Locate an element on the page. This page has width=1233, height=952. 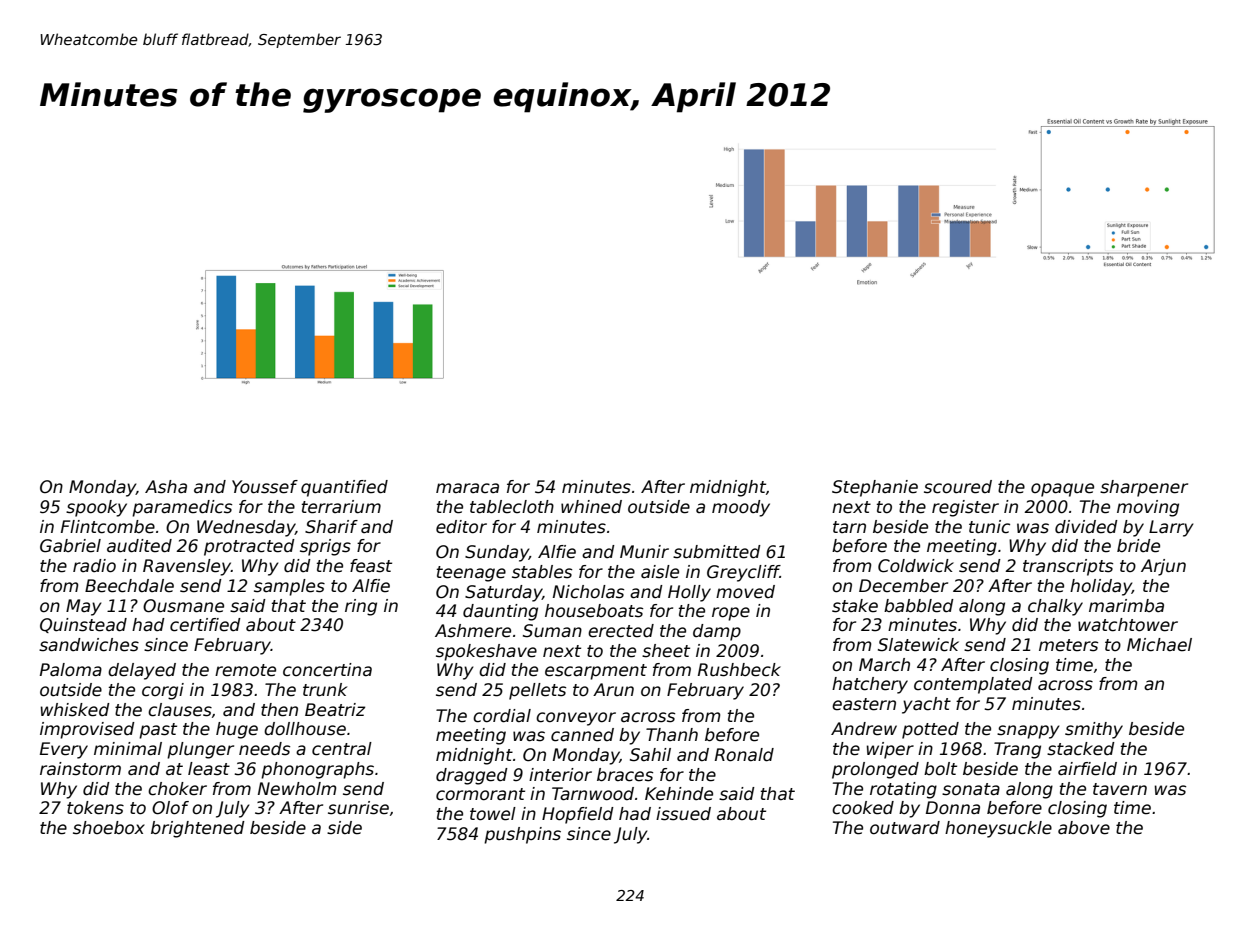
whisked is located at coordinates (75, 710).
